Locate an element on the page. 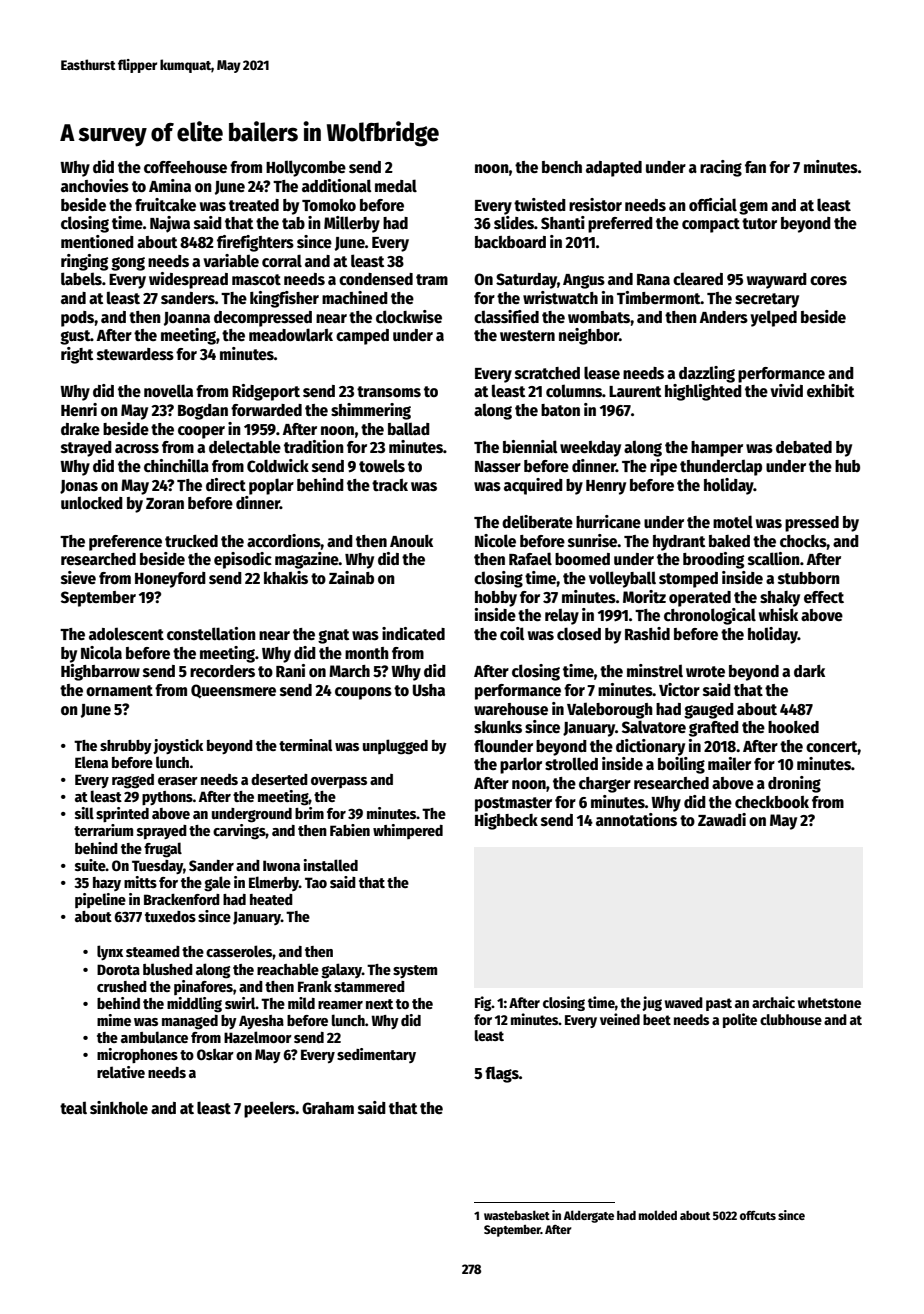 The width and height of the page is (924, 1314). Laurent is located at coordinates (635, 391).
